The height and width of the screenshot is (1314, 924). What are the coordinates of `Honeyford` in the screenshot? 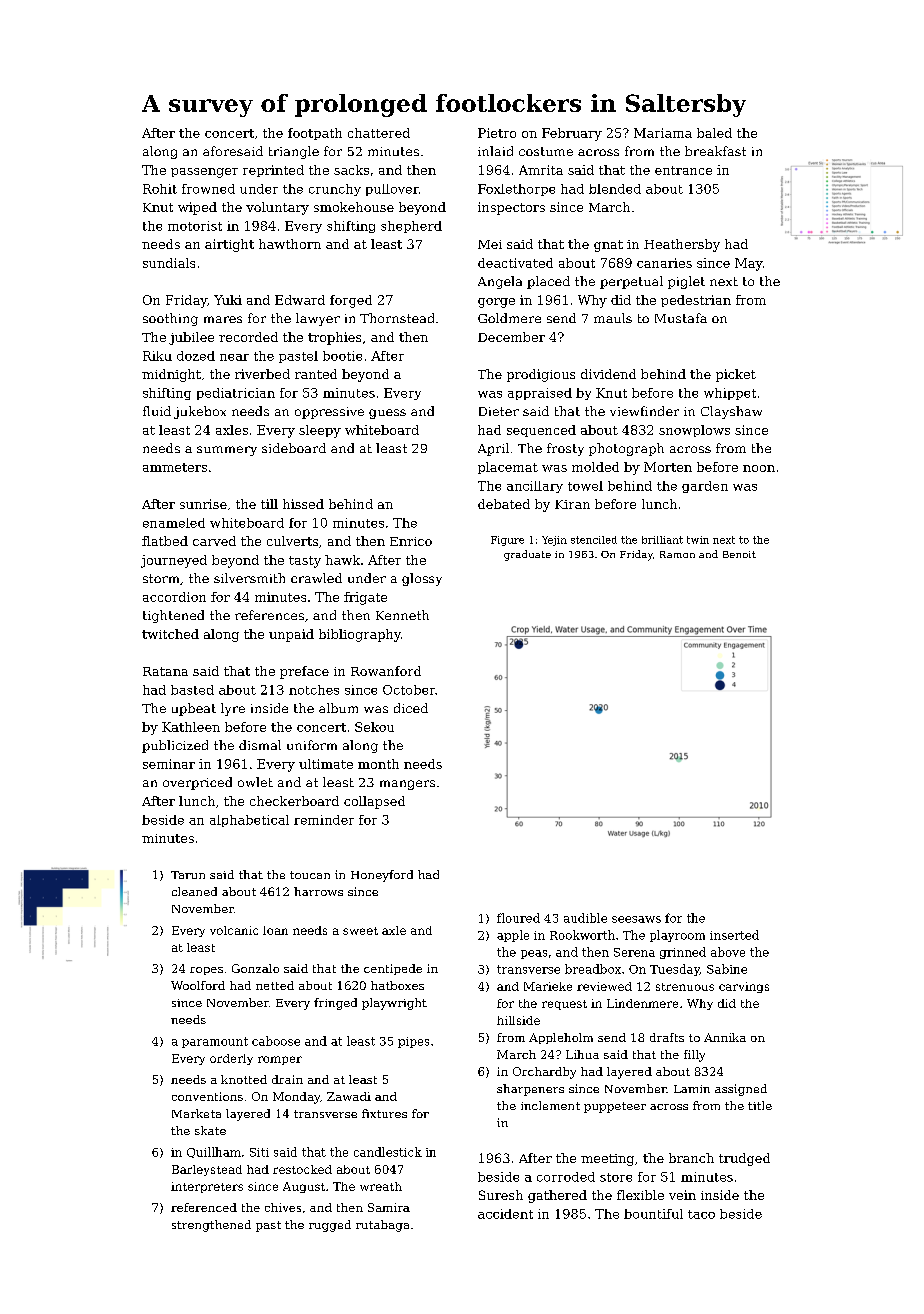 It's located at (382, 876).
